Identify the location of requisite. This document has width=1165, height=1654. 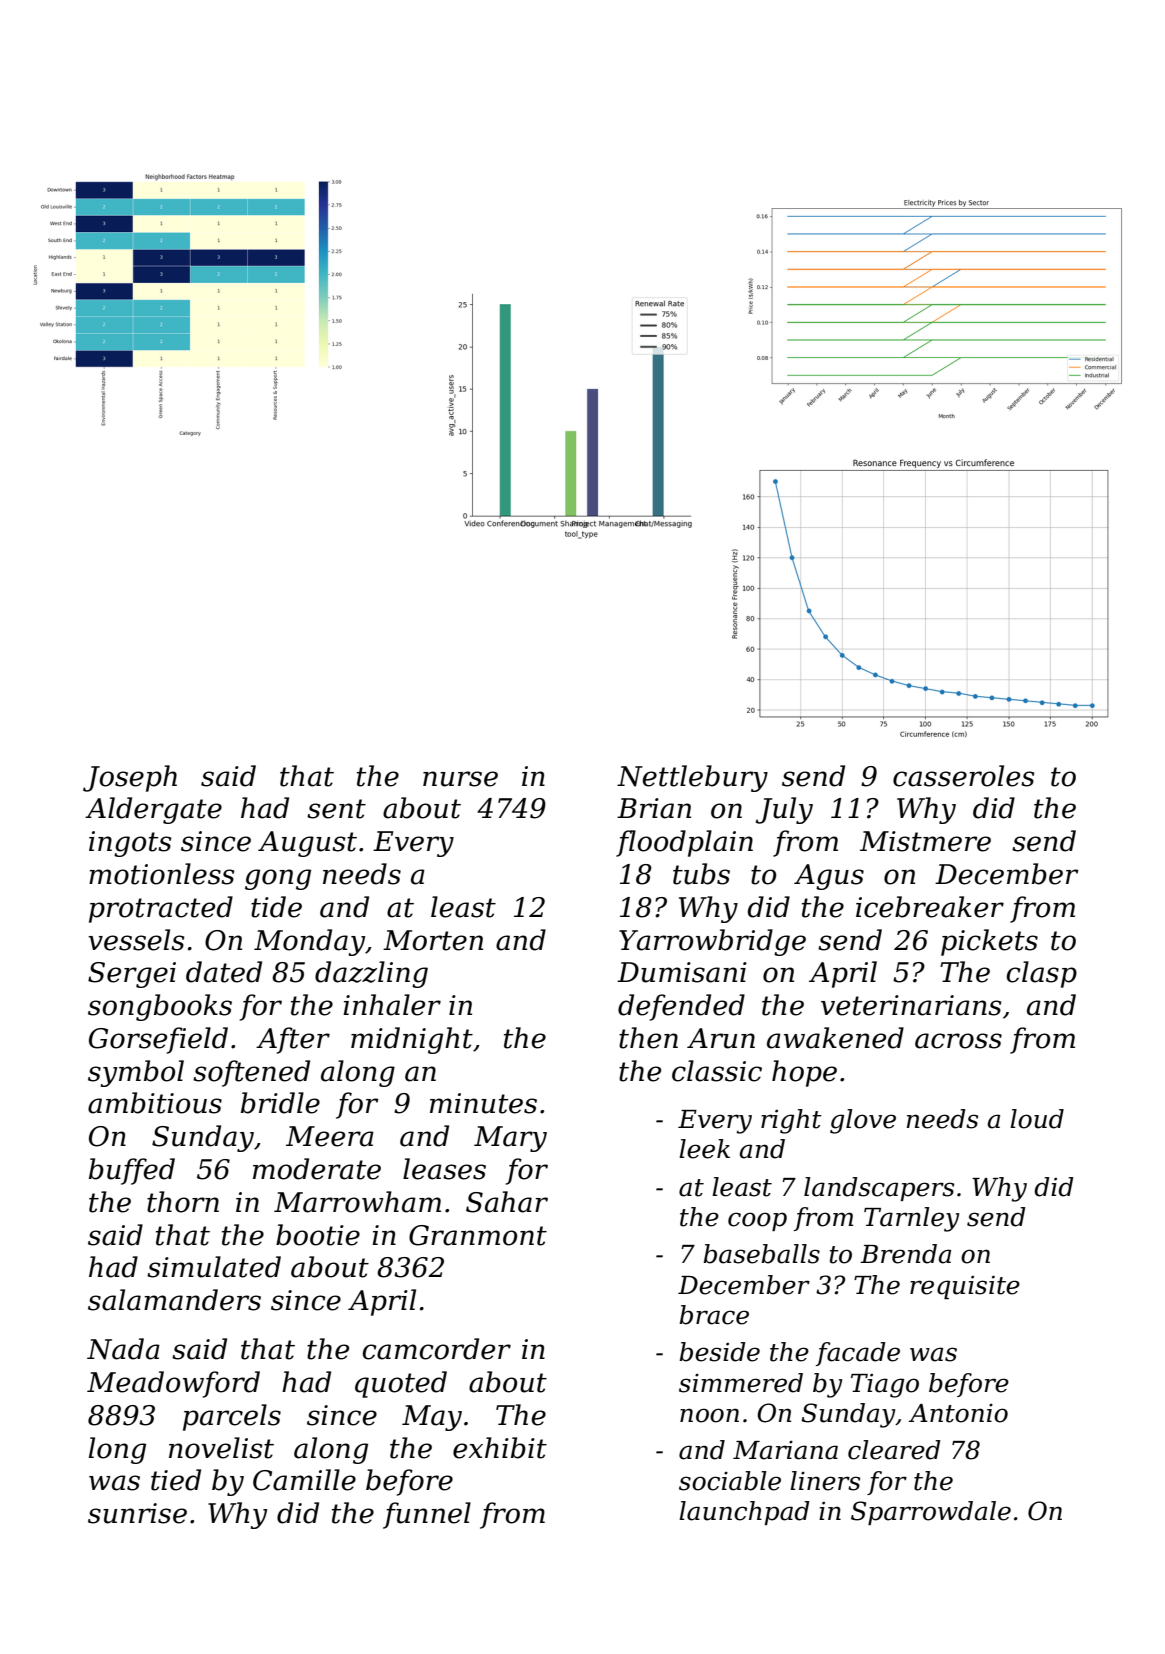
(965, 1287).
